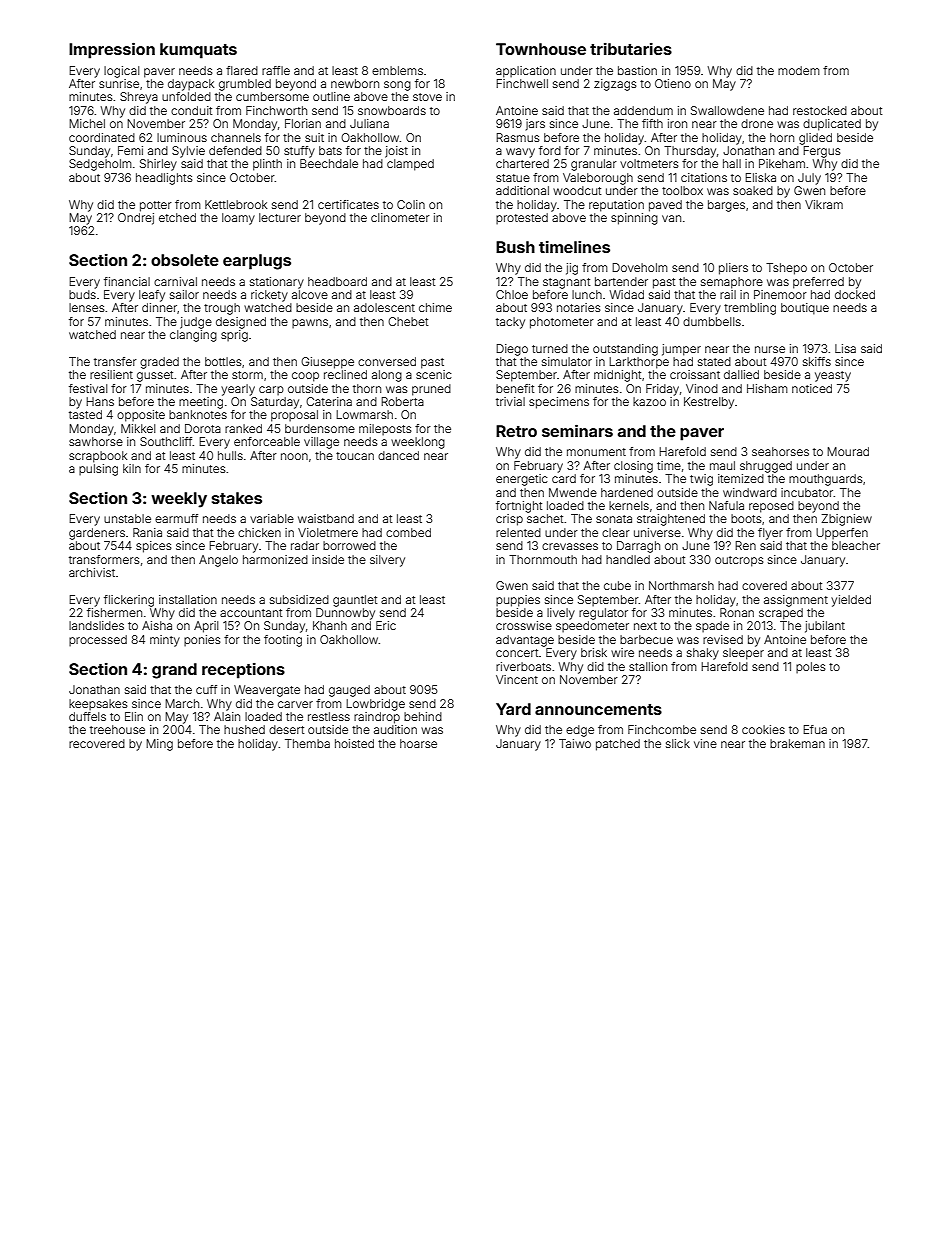 The image size is (952, 1233). Describe the element at coordinates (395, 729) in the page. I see `audition` at that location.
